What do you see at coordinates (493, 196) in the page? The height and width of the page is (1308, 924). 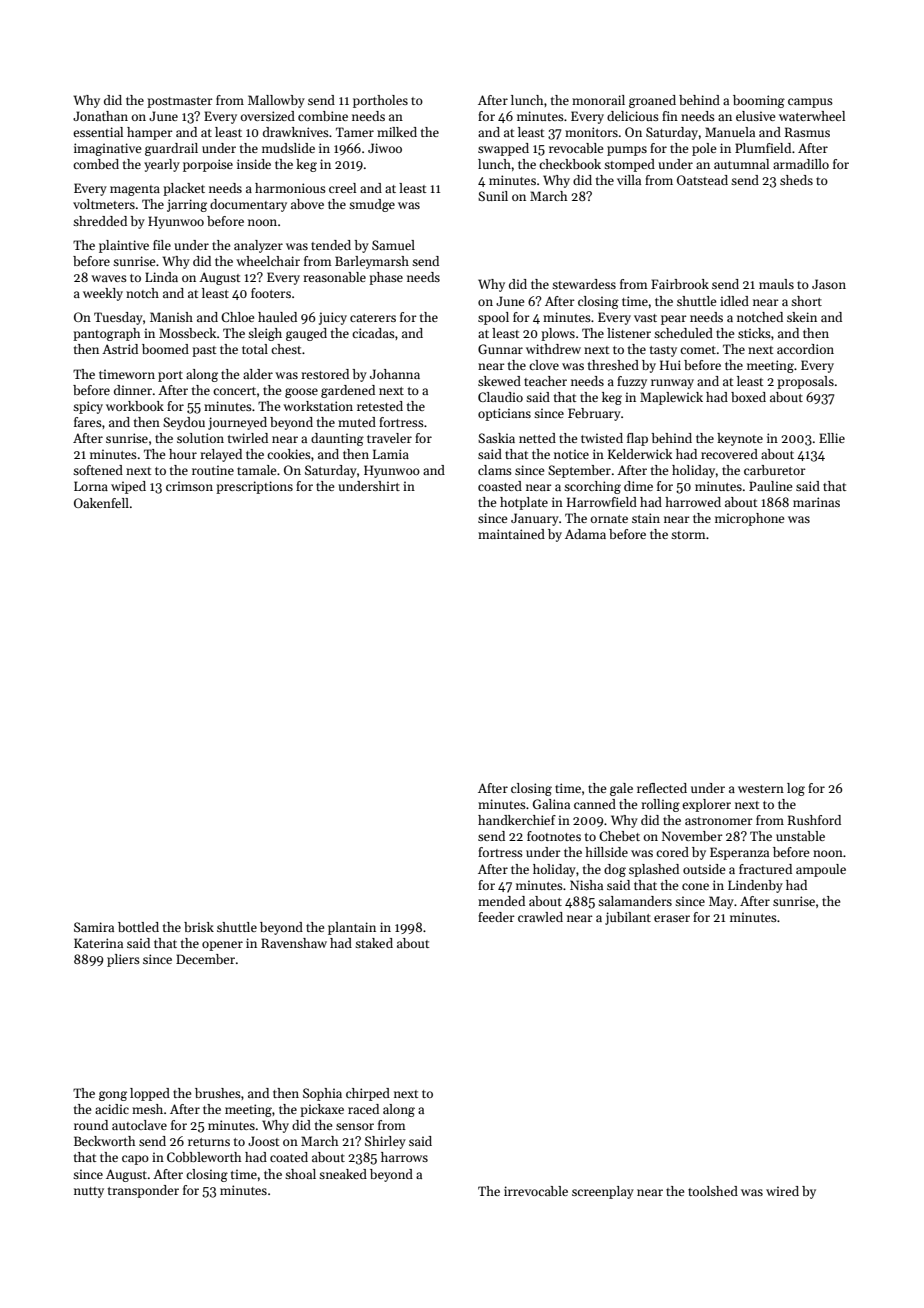 I see `Sunil` at bounding box center [493, 196].
